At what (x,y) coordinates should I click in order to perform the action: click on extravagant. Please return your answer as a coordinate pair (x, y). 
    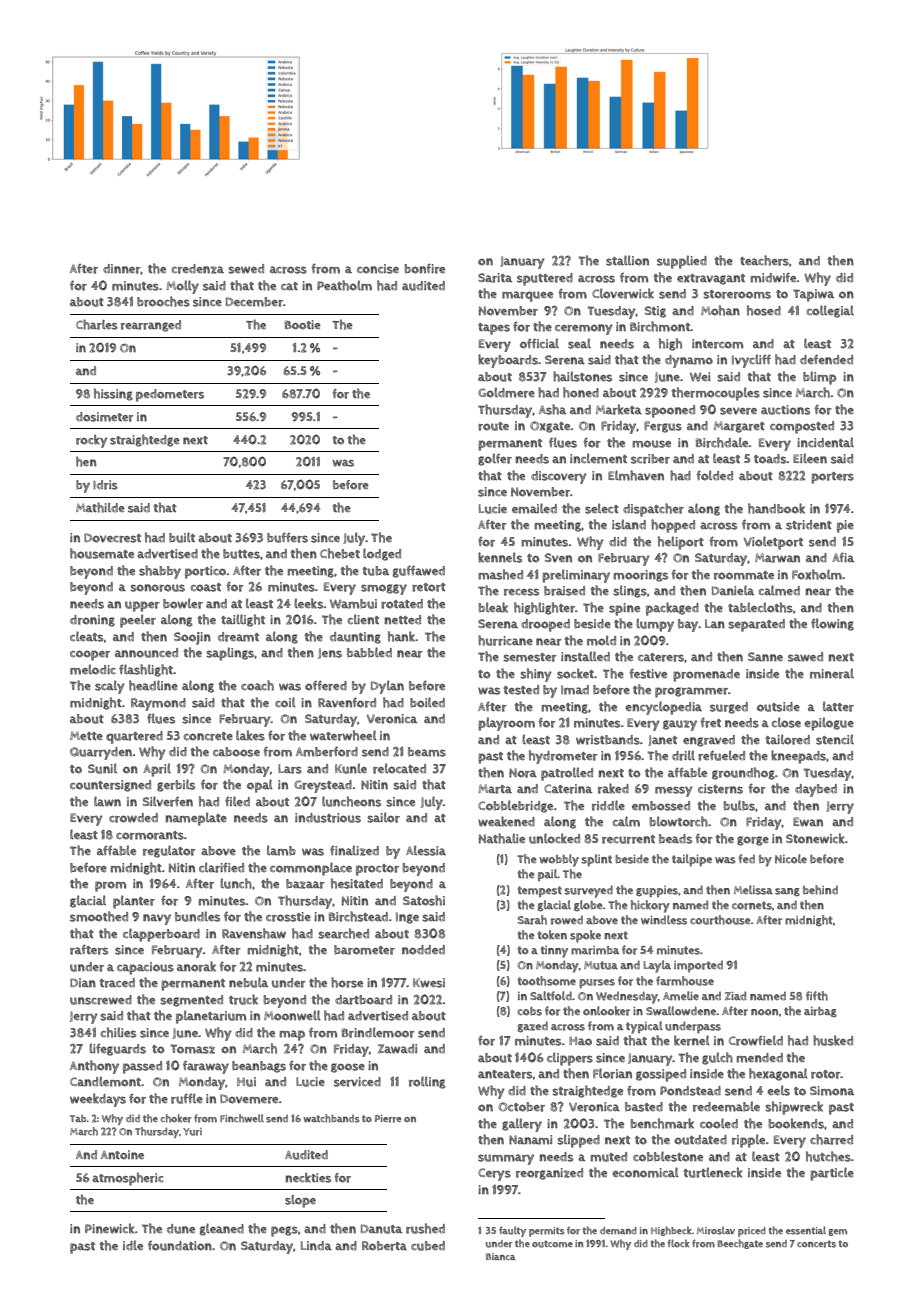
    Looking at the image, I should click on (711, 279).
